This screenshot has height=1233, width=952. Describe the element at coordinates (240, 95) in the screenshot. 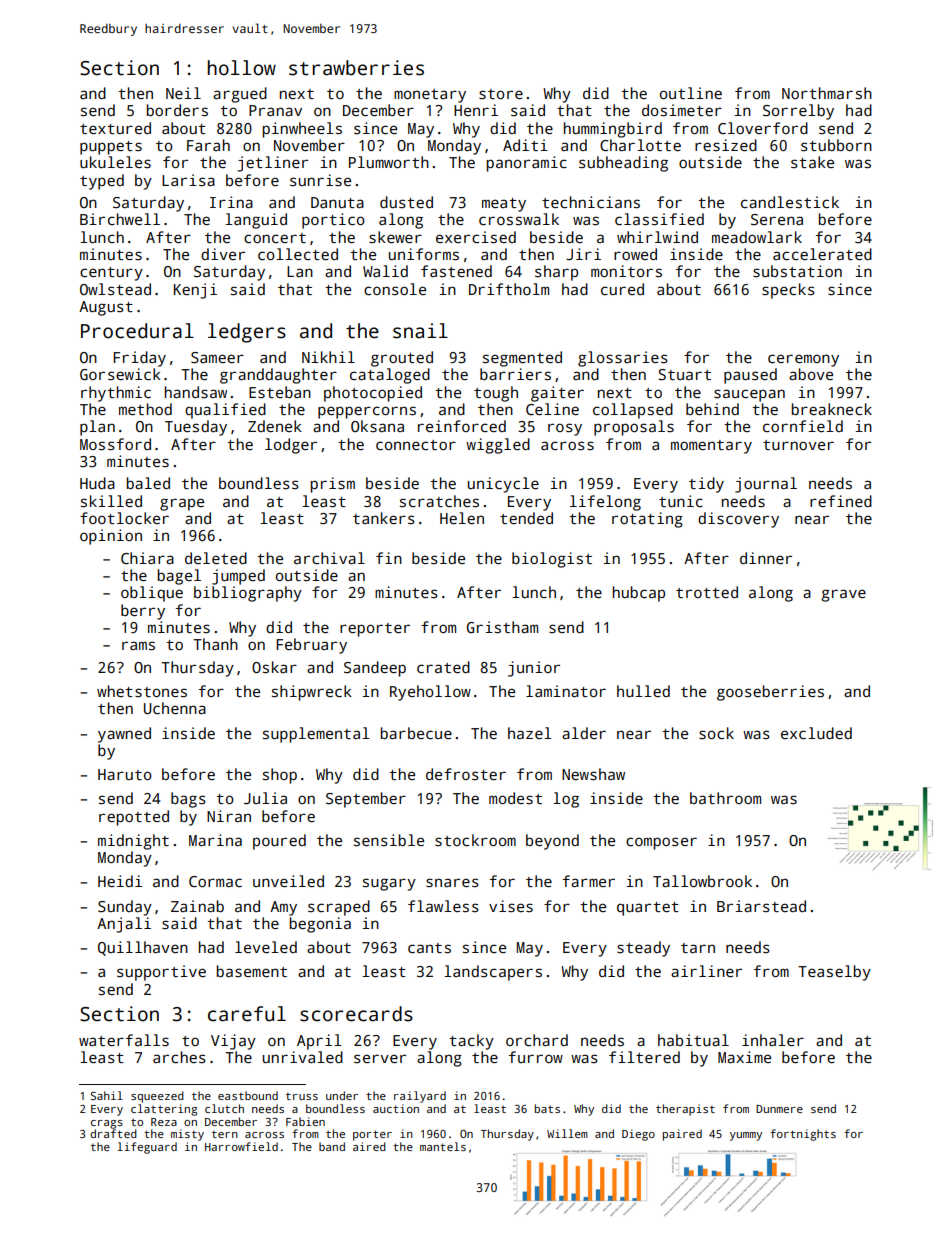

I see `argued` at that location.
